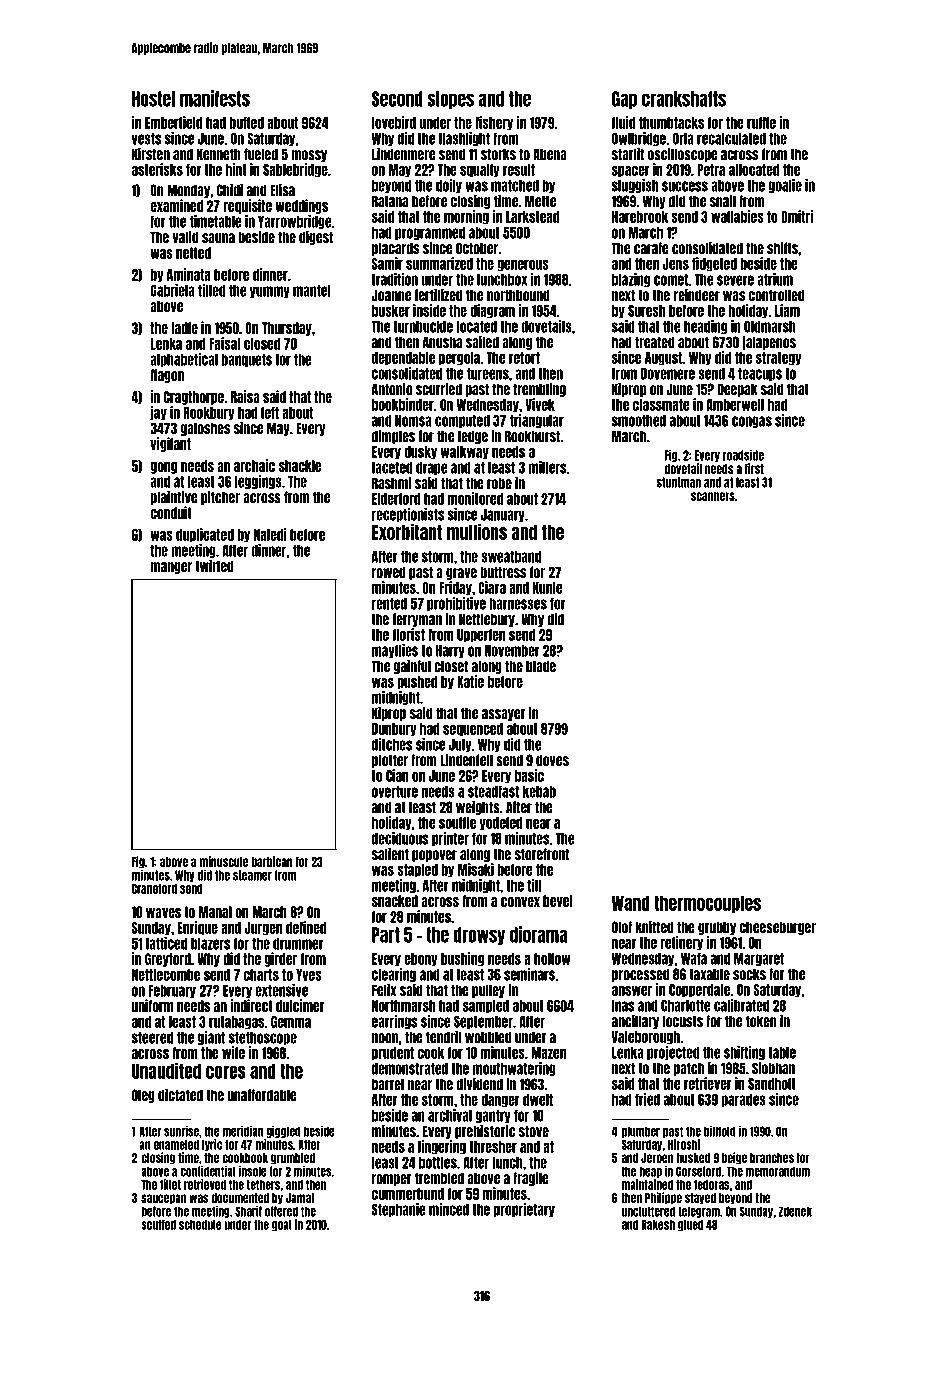 This screenshot has width=948, height=1373. I want to click on slopes, so click(450, 100).
